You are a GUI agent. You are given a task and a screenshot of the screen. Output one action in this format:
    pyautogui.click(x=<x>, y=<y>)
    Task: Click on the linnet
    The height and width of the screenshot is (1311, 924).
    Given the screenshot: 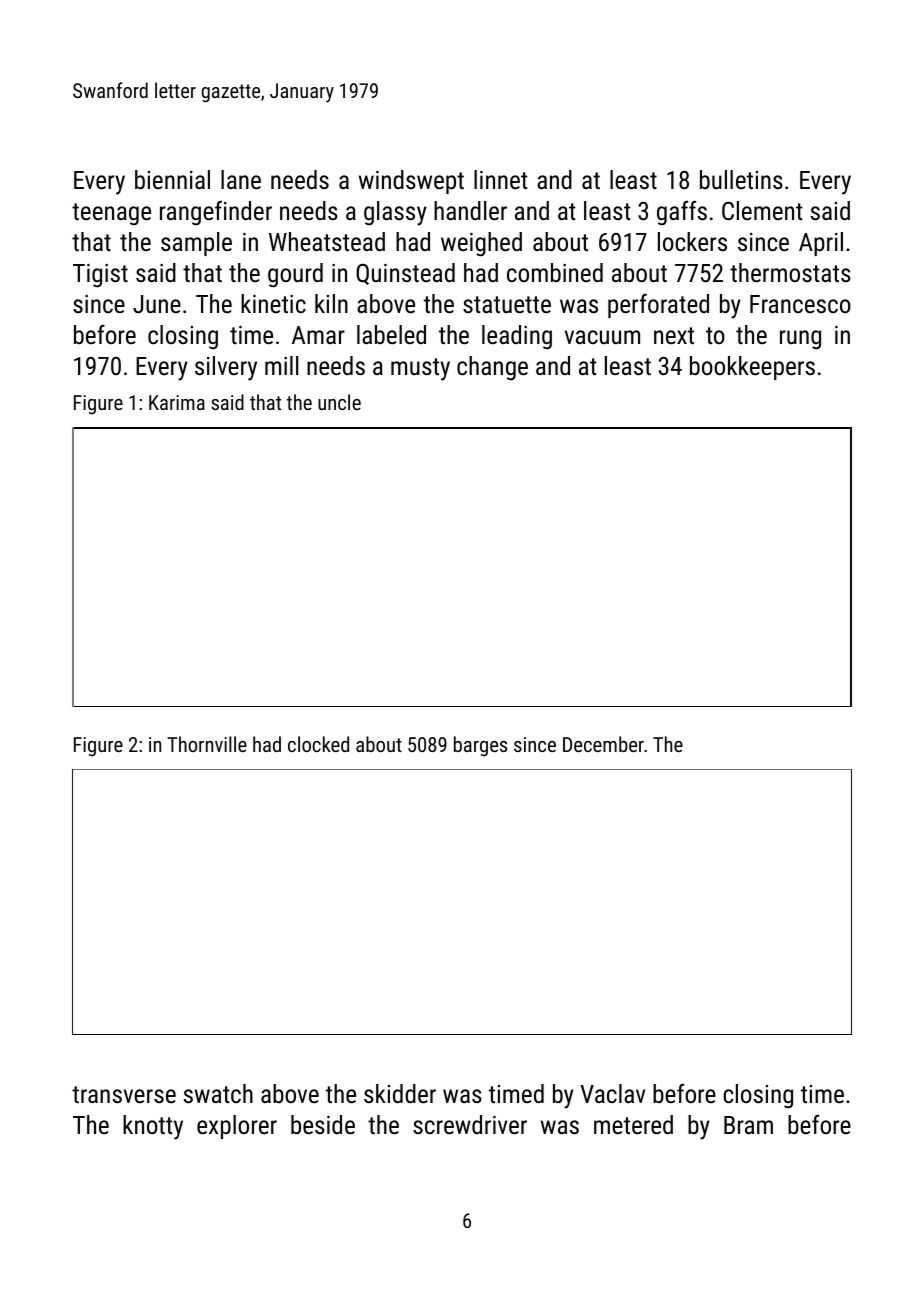 What is the action you would take?
    pyautogui.click(x=501, y=179)
